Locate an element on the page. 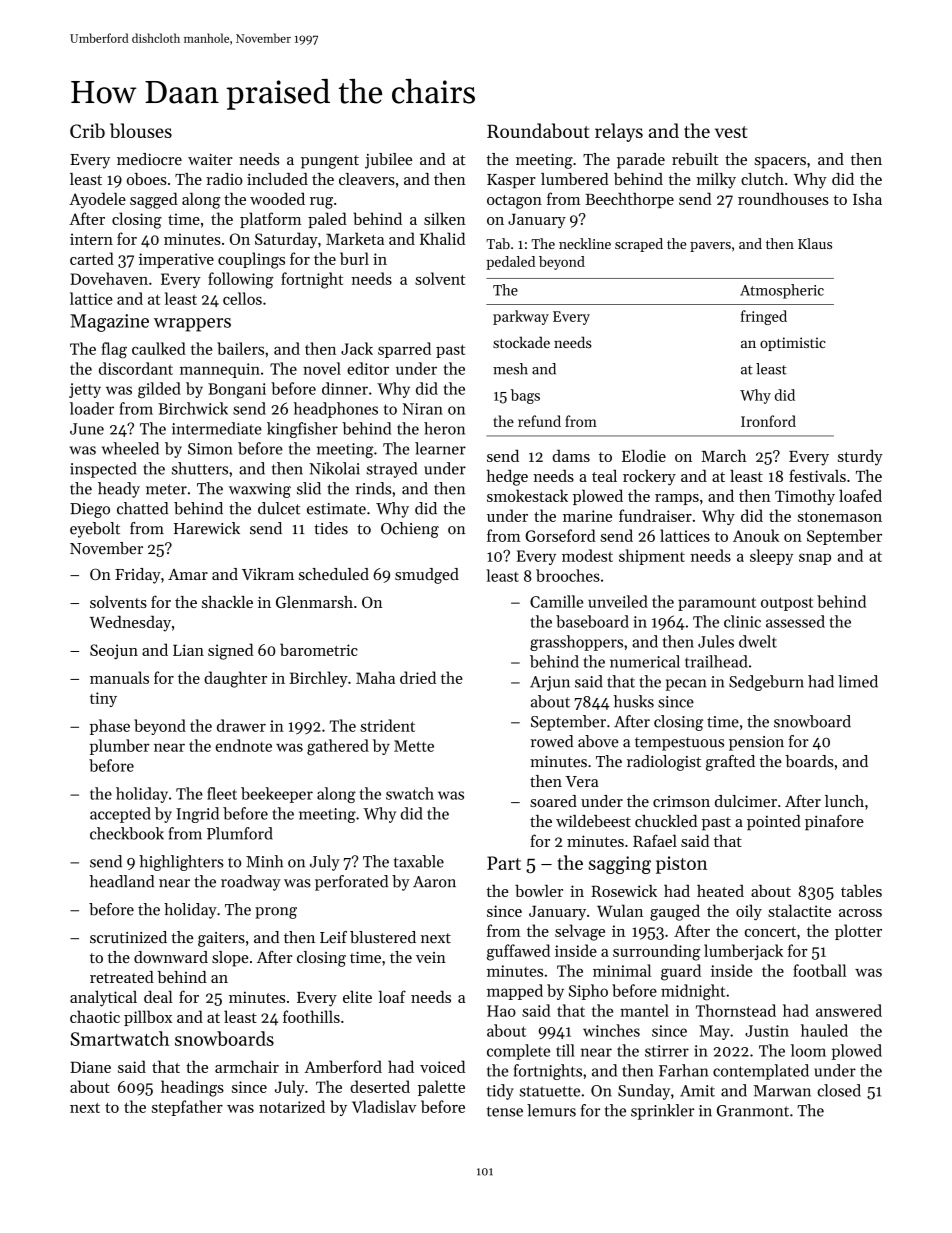 The image size is (952, 1233). blouses is located at coordinates (141, 130).
